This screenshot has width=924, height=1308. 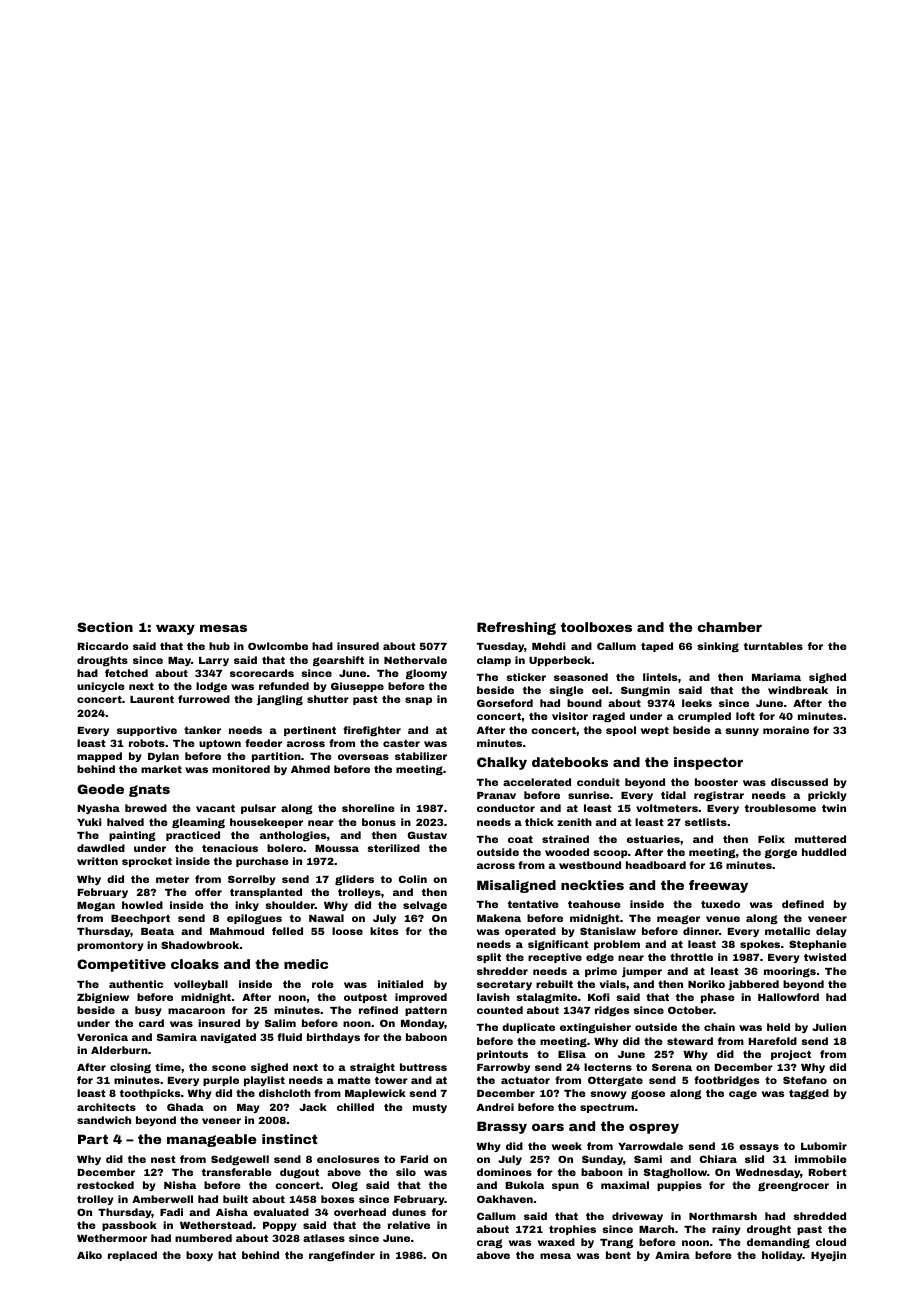 I want to click on relative, so click(x=409, y=1225).
